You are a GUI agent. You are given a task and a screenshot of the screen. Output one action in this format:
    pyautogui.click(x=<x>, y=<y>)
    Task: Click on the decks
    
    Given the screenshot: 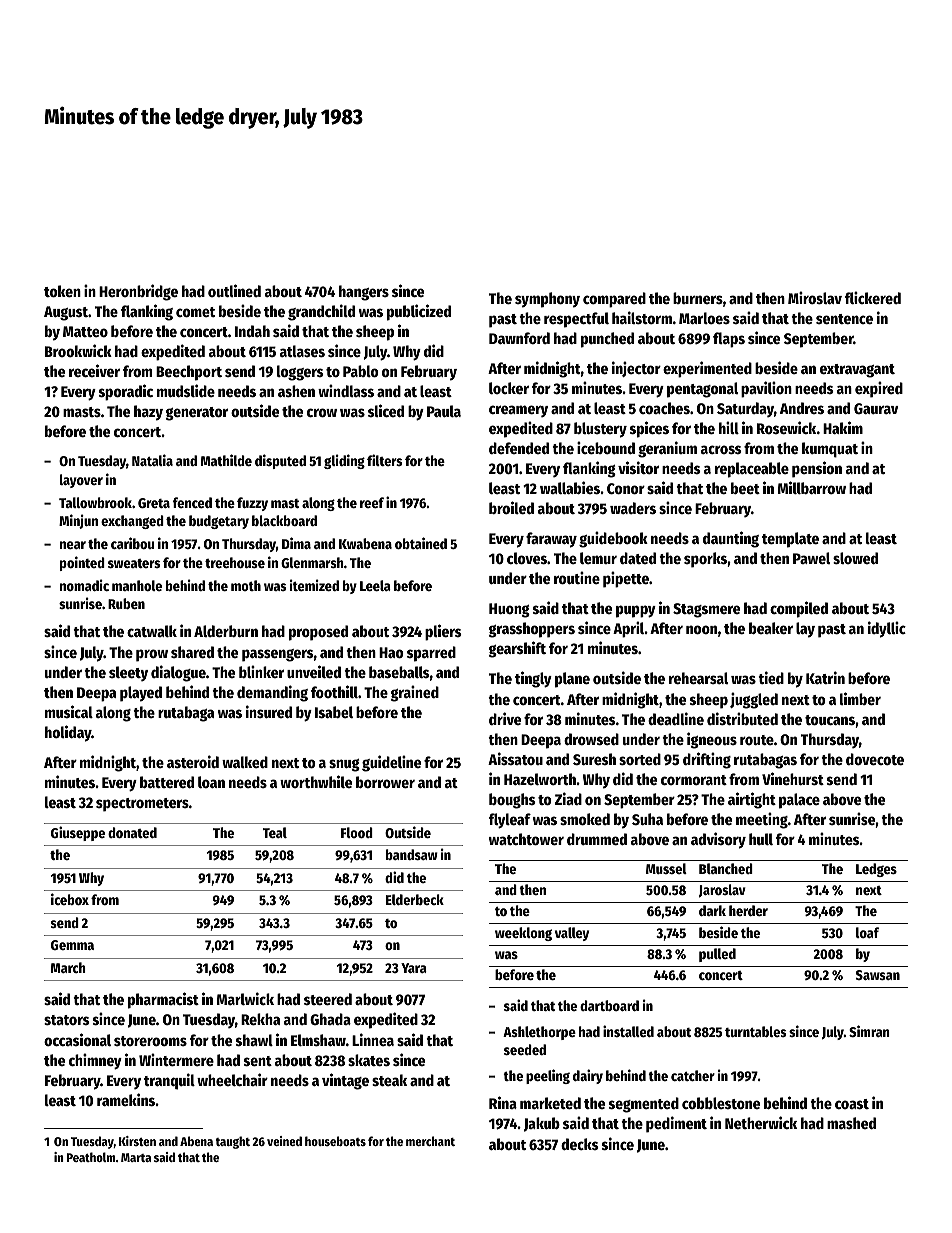 What is the action you would take?
    pyautogui.click(x=580, y=1144)
